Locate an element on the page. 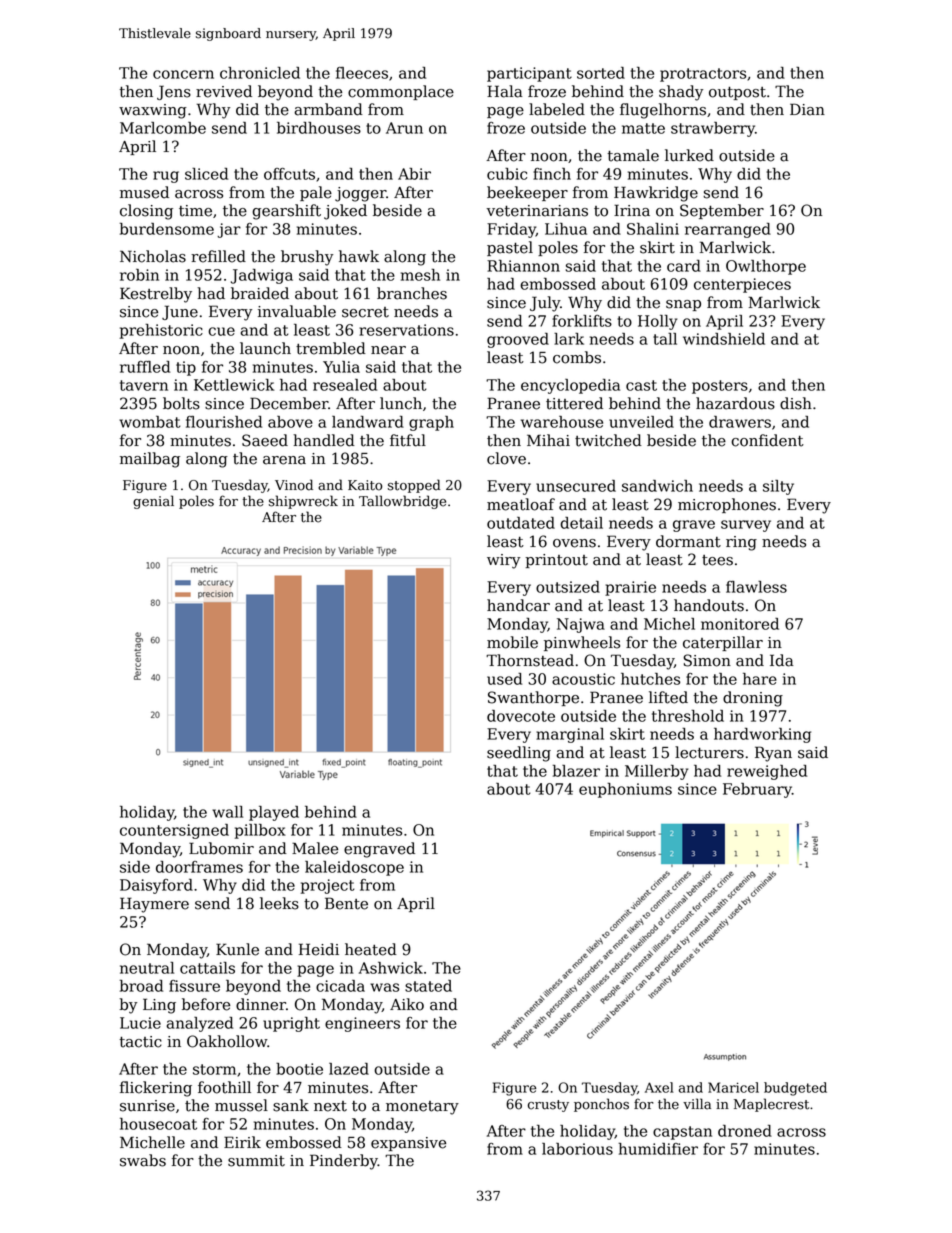 The width and height of the image is (952, 1233). genial is located at coordinates (153, 502).
